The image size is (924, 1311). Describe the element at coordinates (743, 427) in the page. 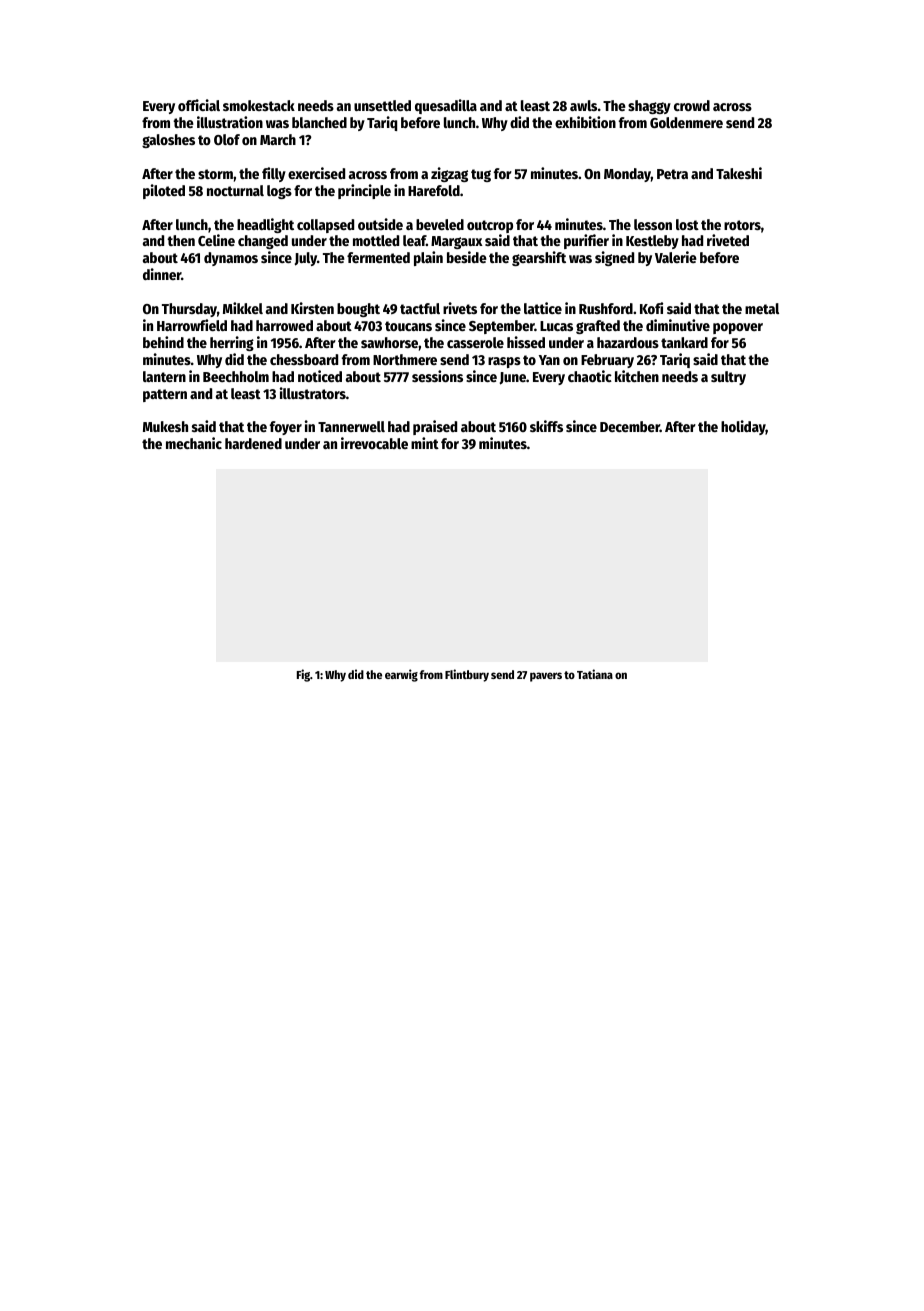

I see `holiday` at that location.
